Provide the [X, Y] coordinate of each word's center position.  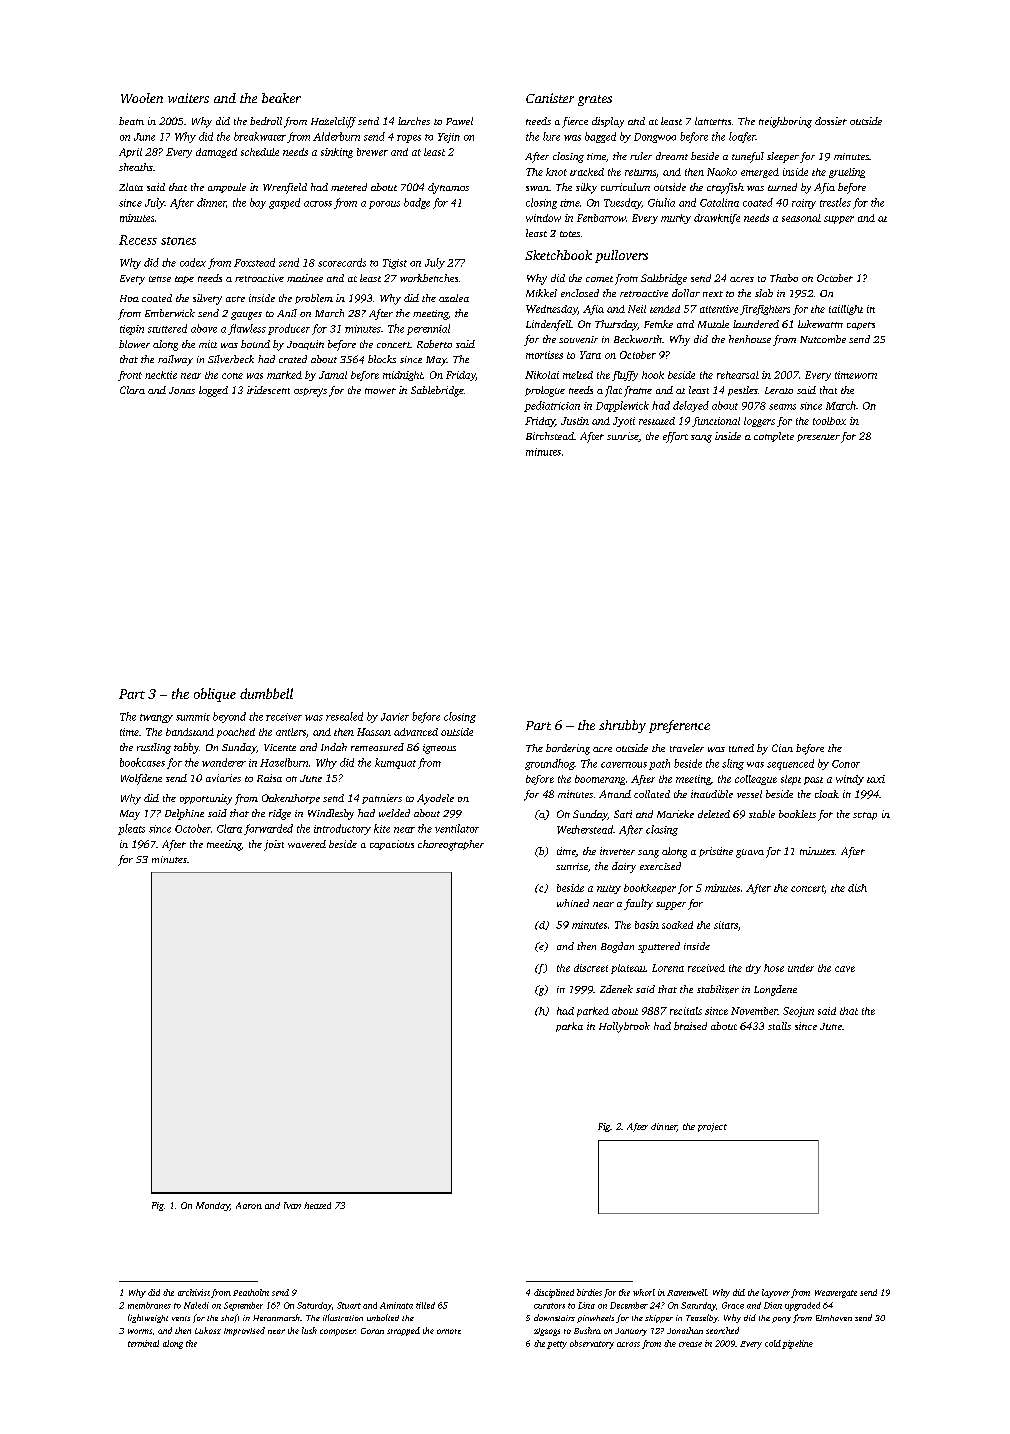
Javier [395, 717]
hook [653, 375]
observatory [592, 1344]
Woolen [142, 98]
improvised [244, 1331]
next [713, 294]
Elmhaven [834, 1318]
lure [551, 136]
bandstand [190, 732]
